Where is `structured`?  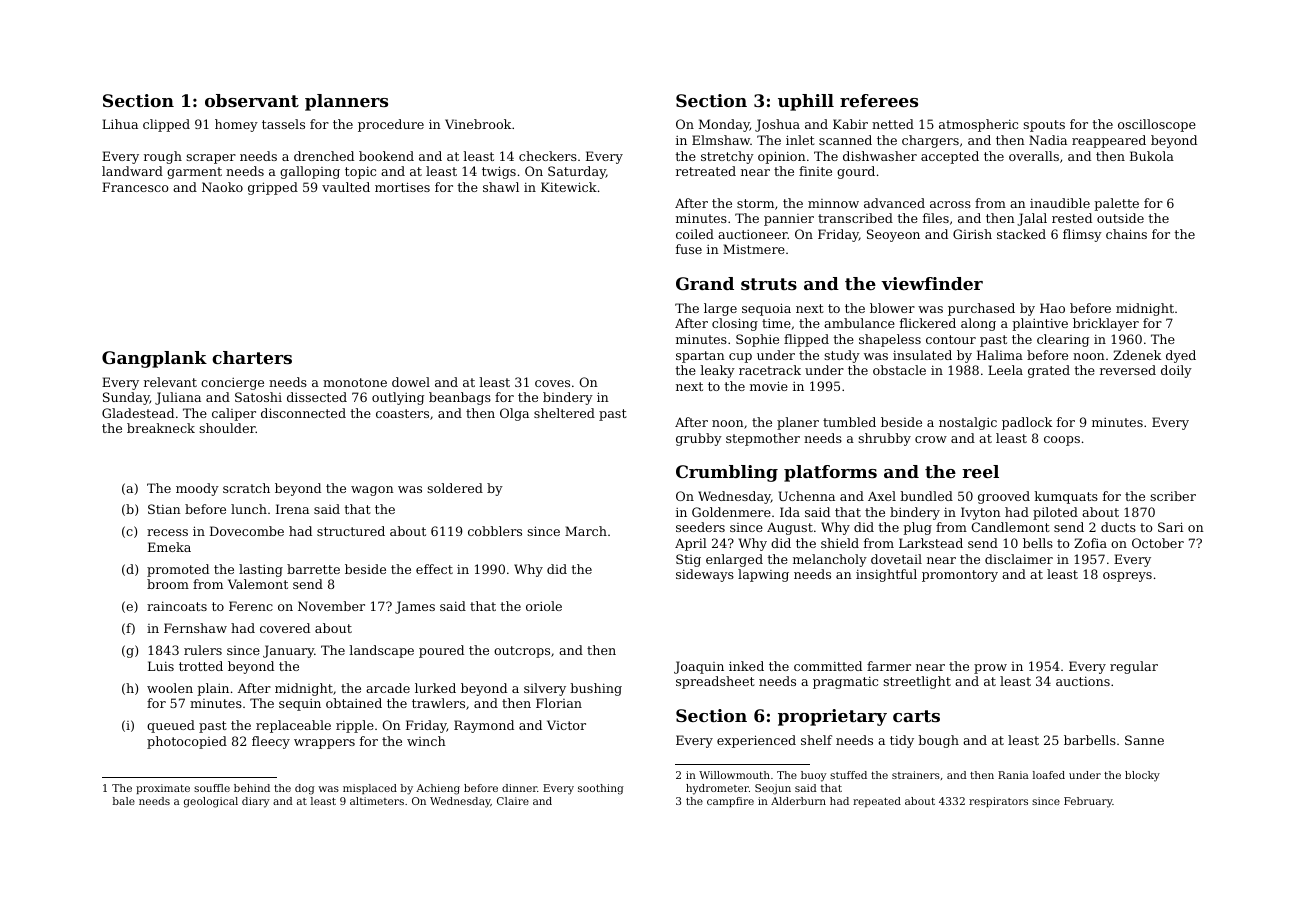 structured is located at coordinates (351, 531).
